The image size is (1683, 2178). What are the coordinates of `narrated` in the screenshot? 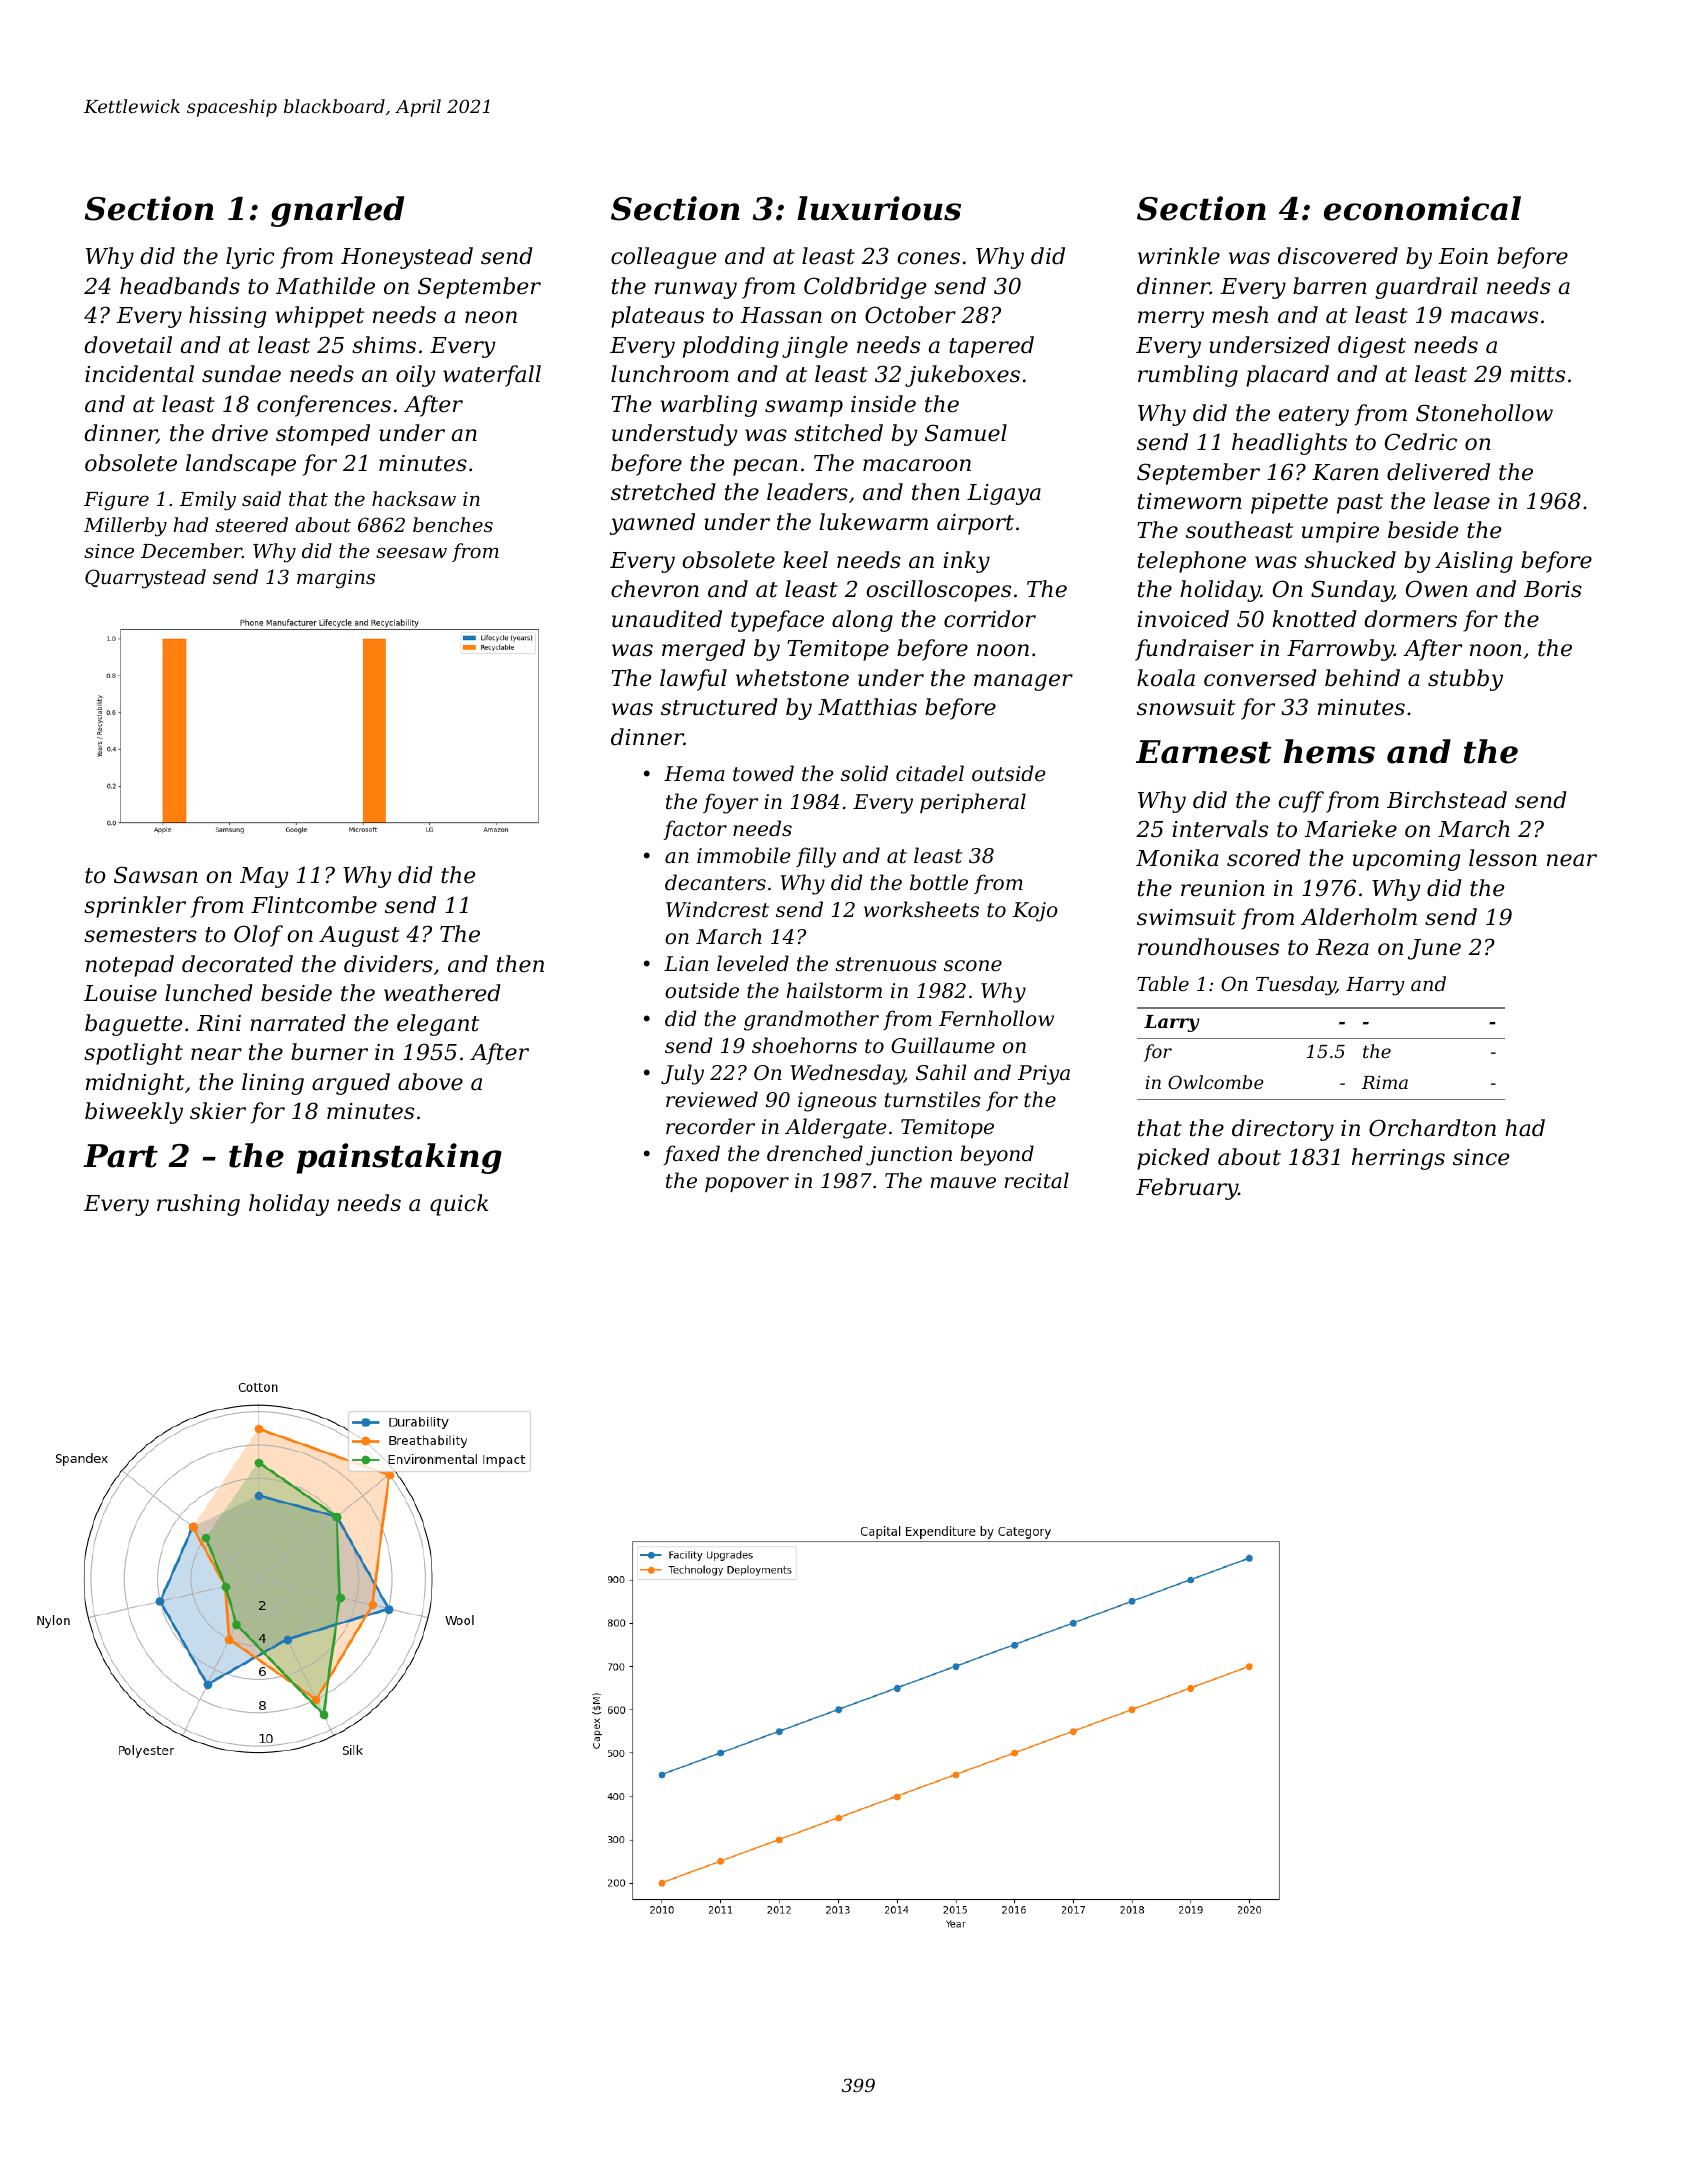 It's located at (298, 1023).
